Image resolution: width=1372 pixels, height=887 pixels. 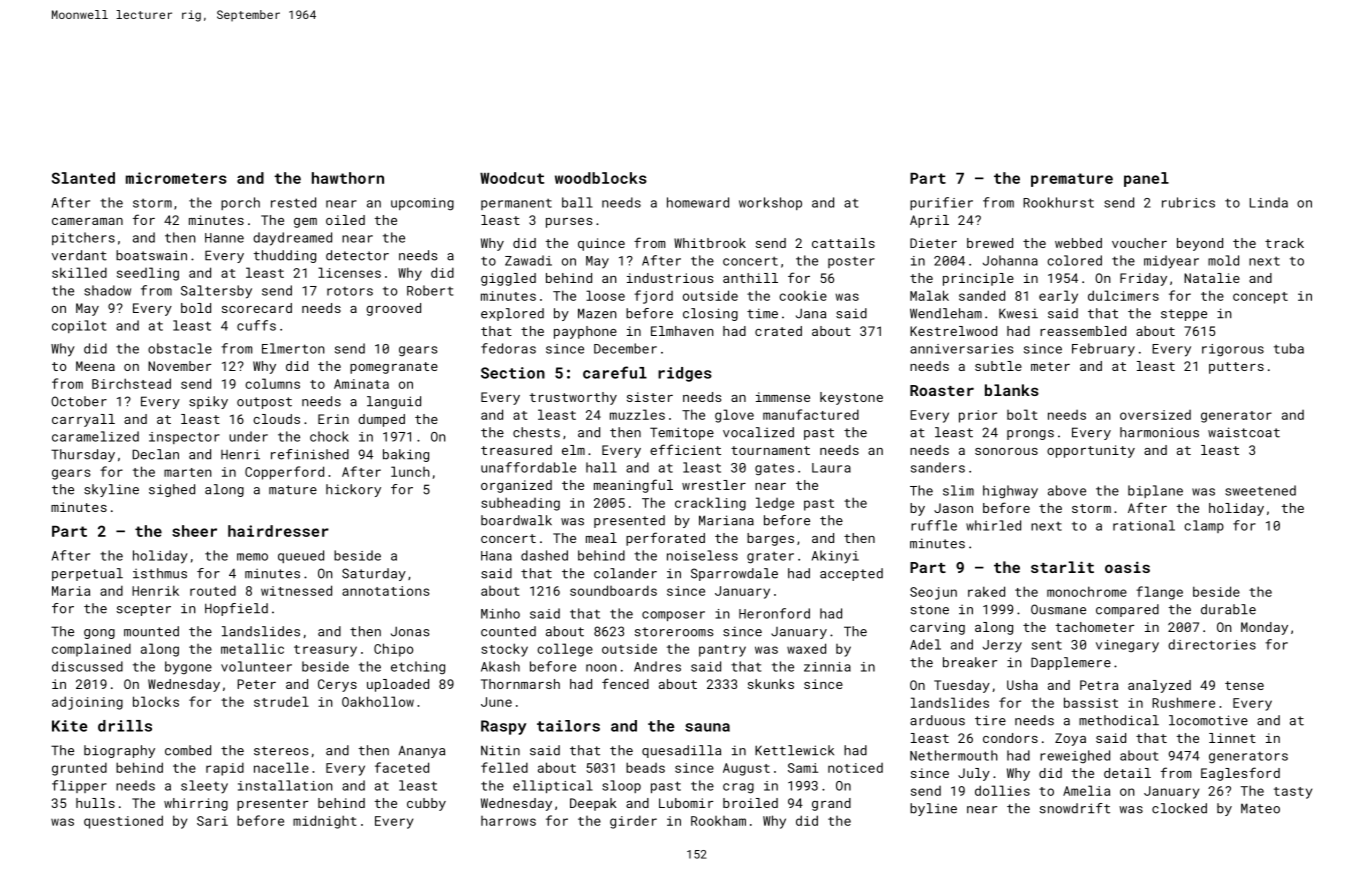 I want to click on sauna, so click(x=707, y=727).
